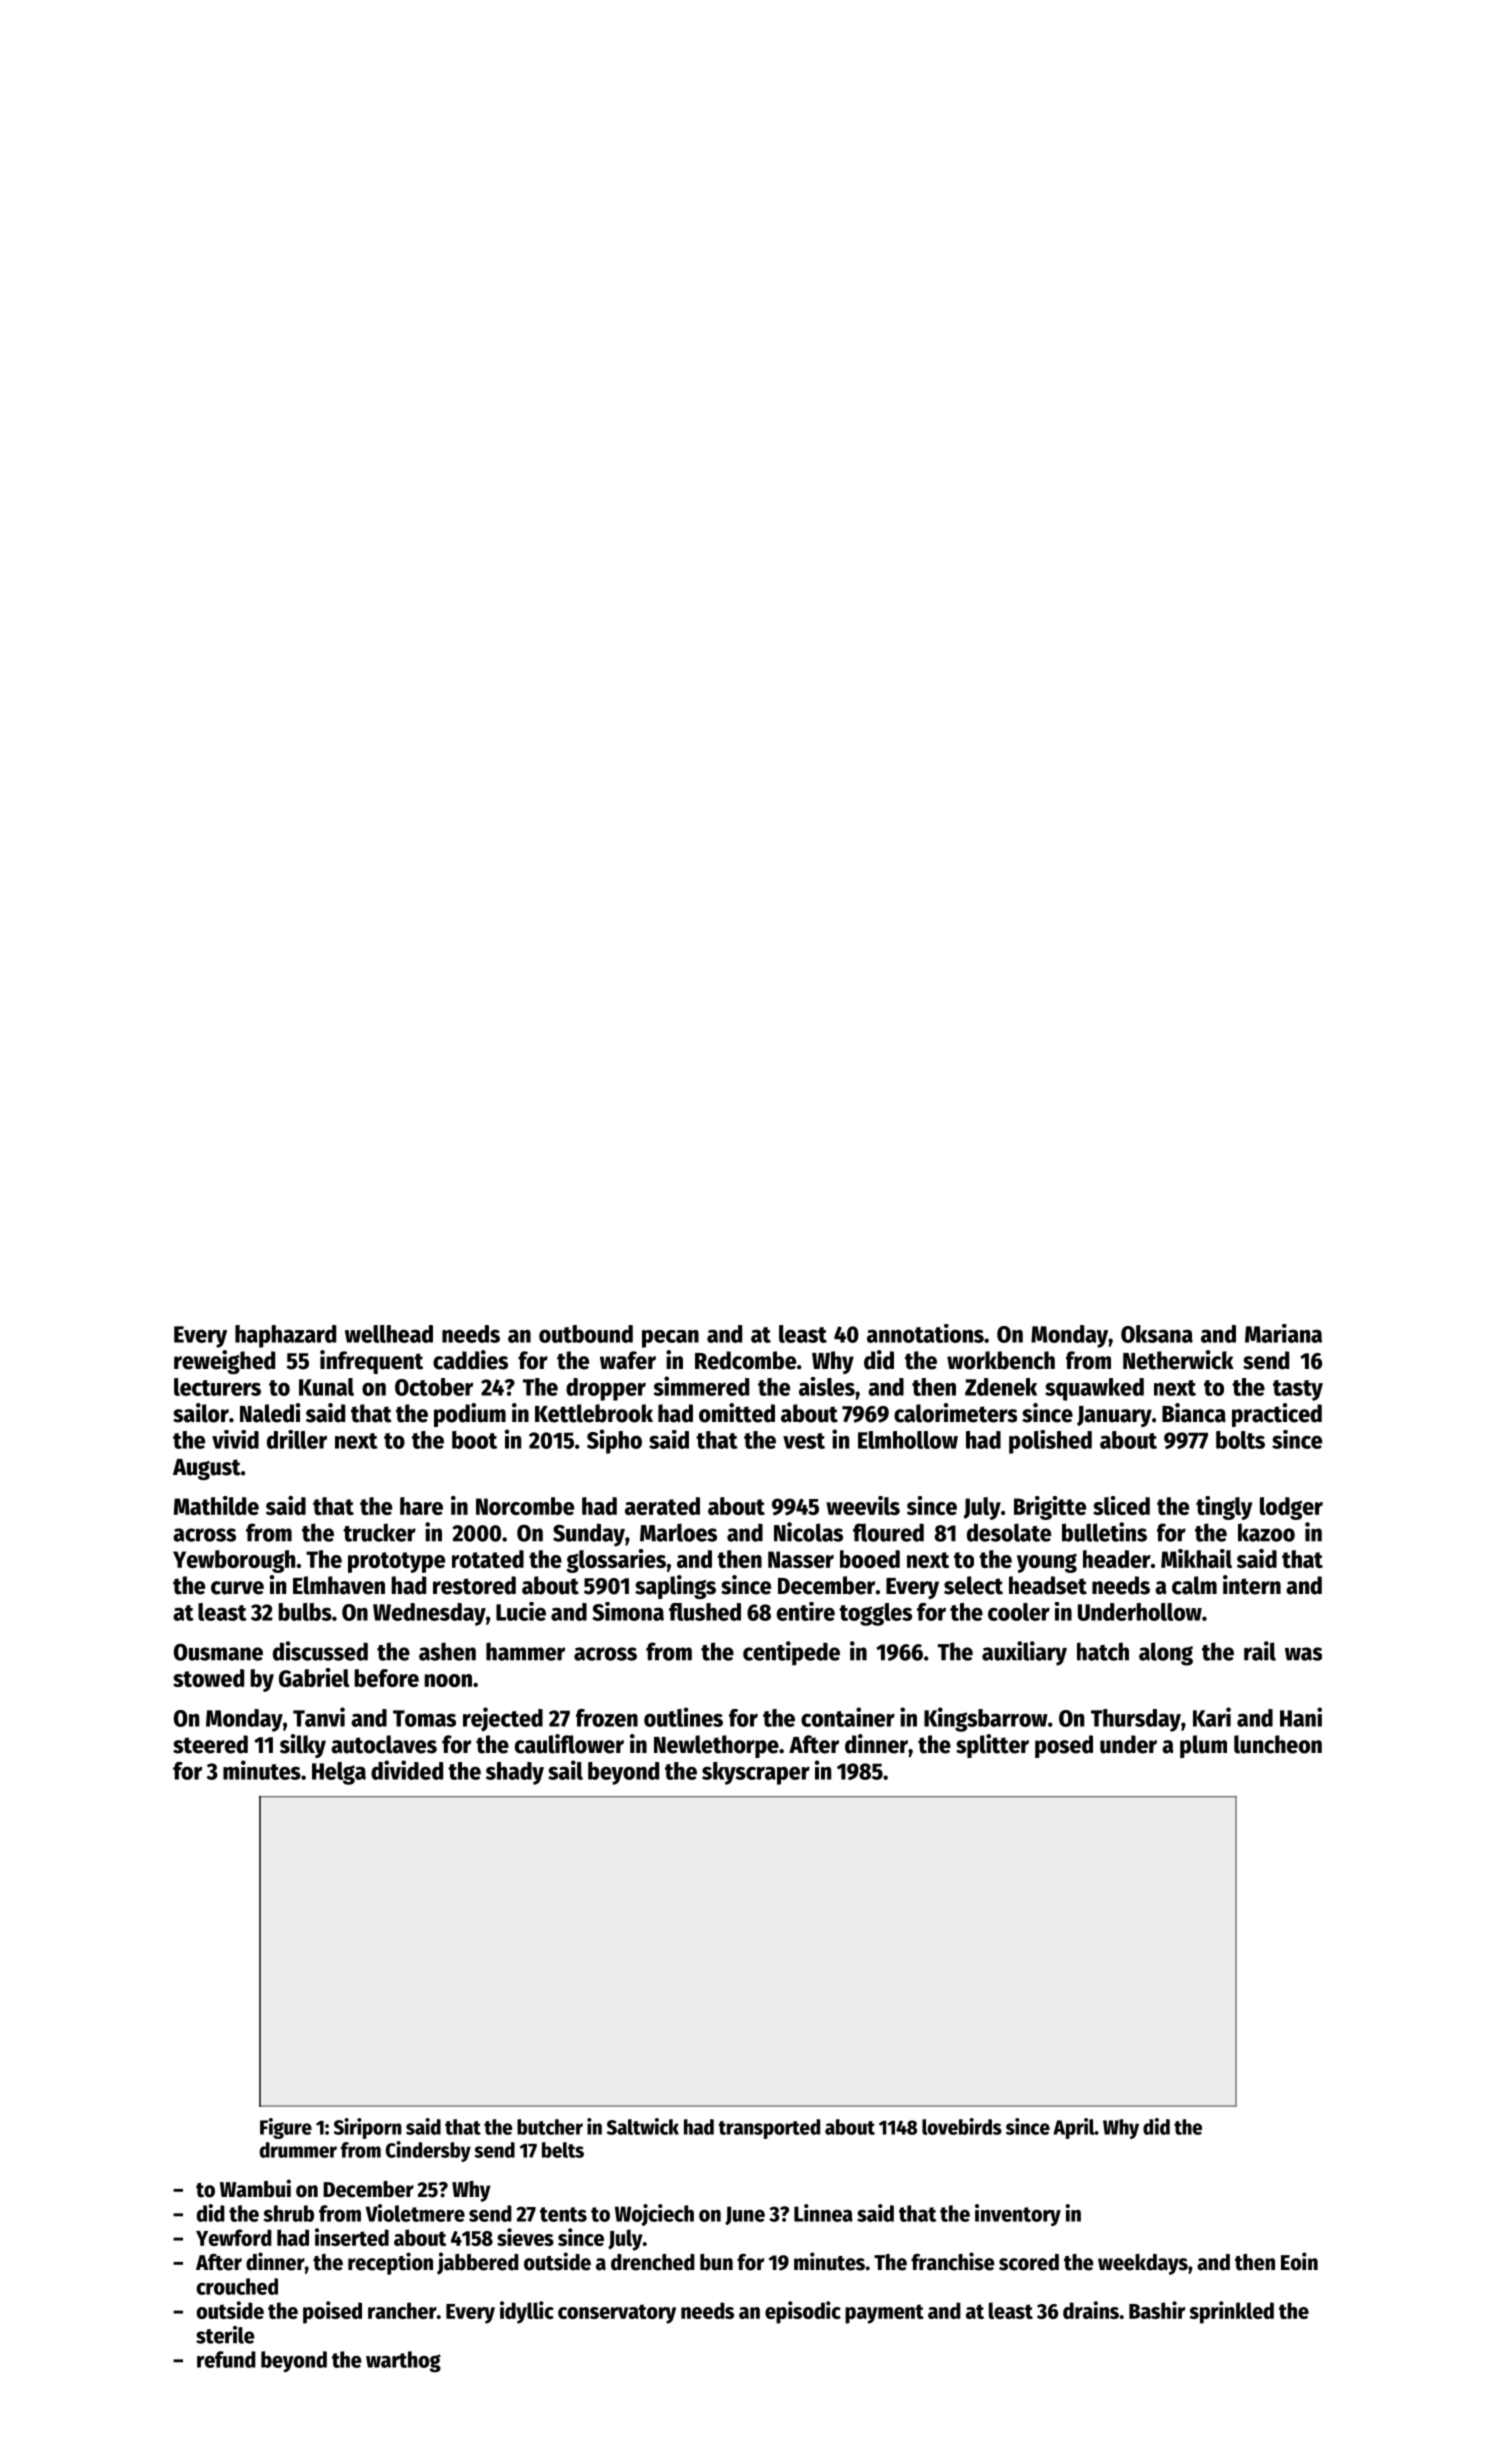 The image size is (1496, 2464). I want to click on lodger, so click(1291, 1508).
